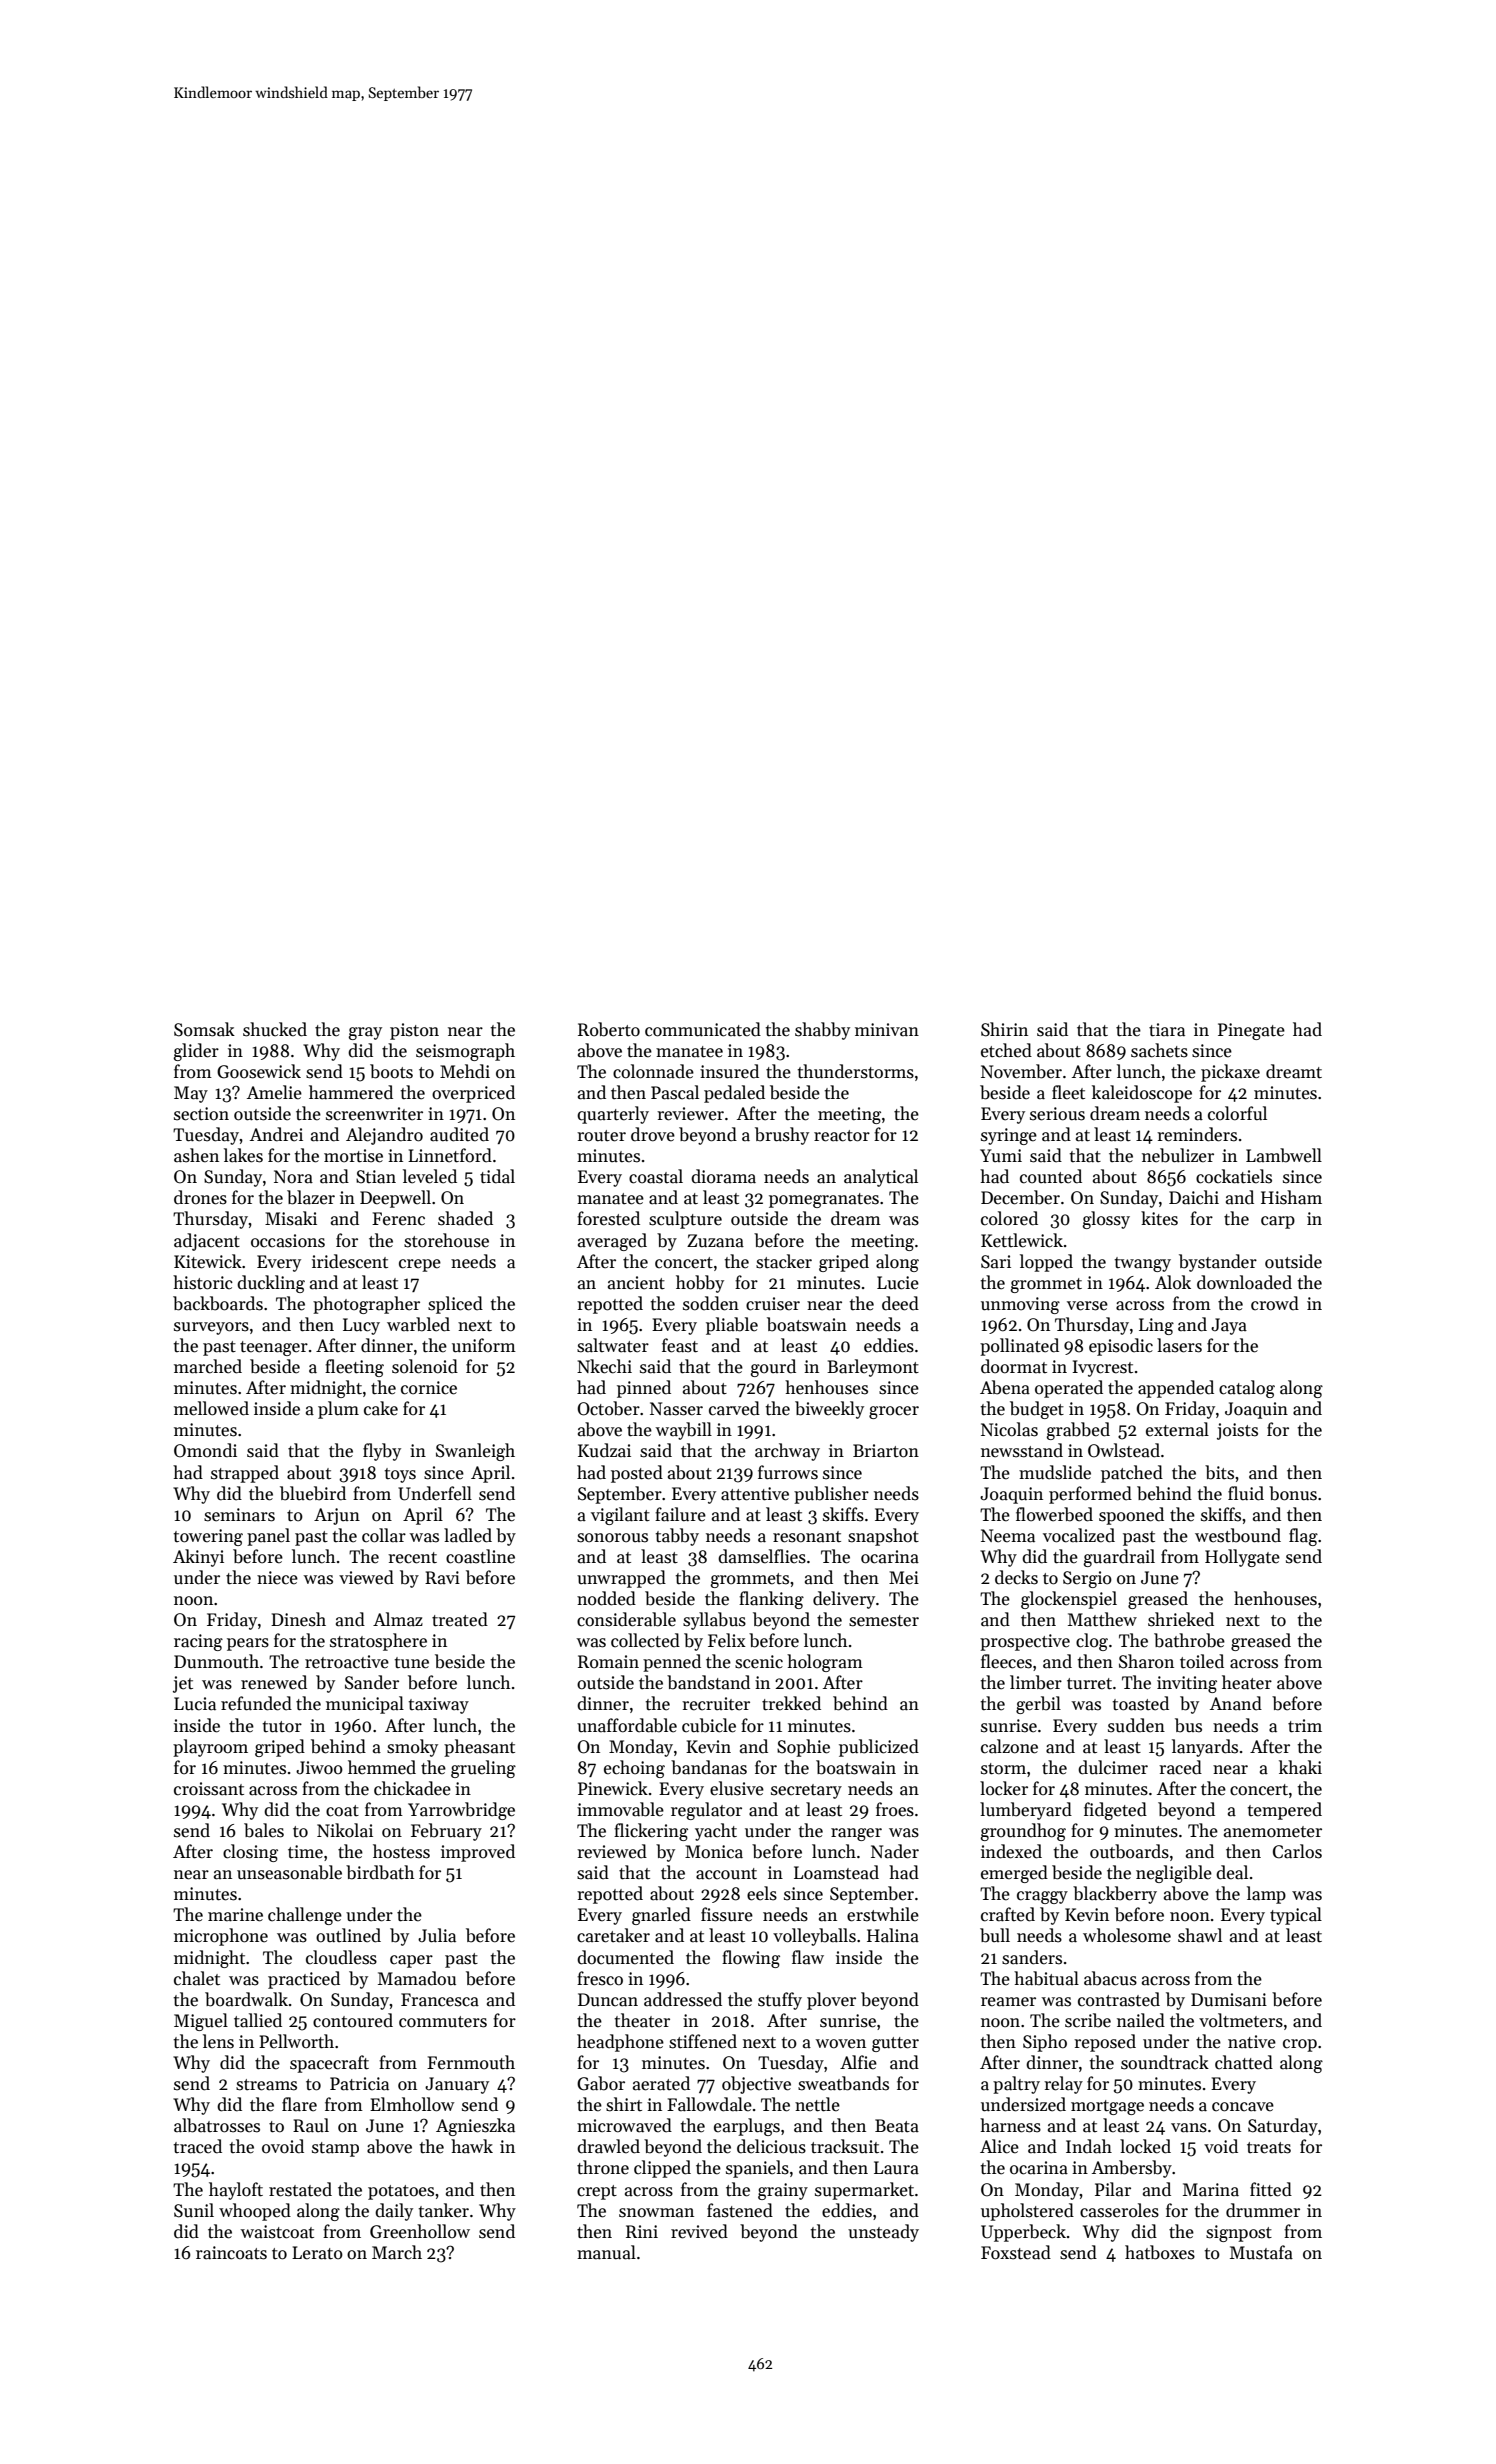 The width and height of the document is (1496, 2464). Describe the element at coordinates (708, 1682) in the document. I see `bandstand` at that location.
